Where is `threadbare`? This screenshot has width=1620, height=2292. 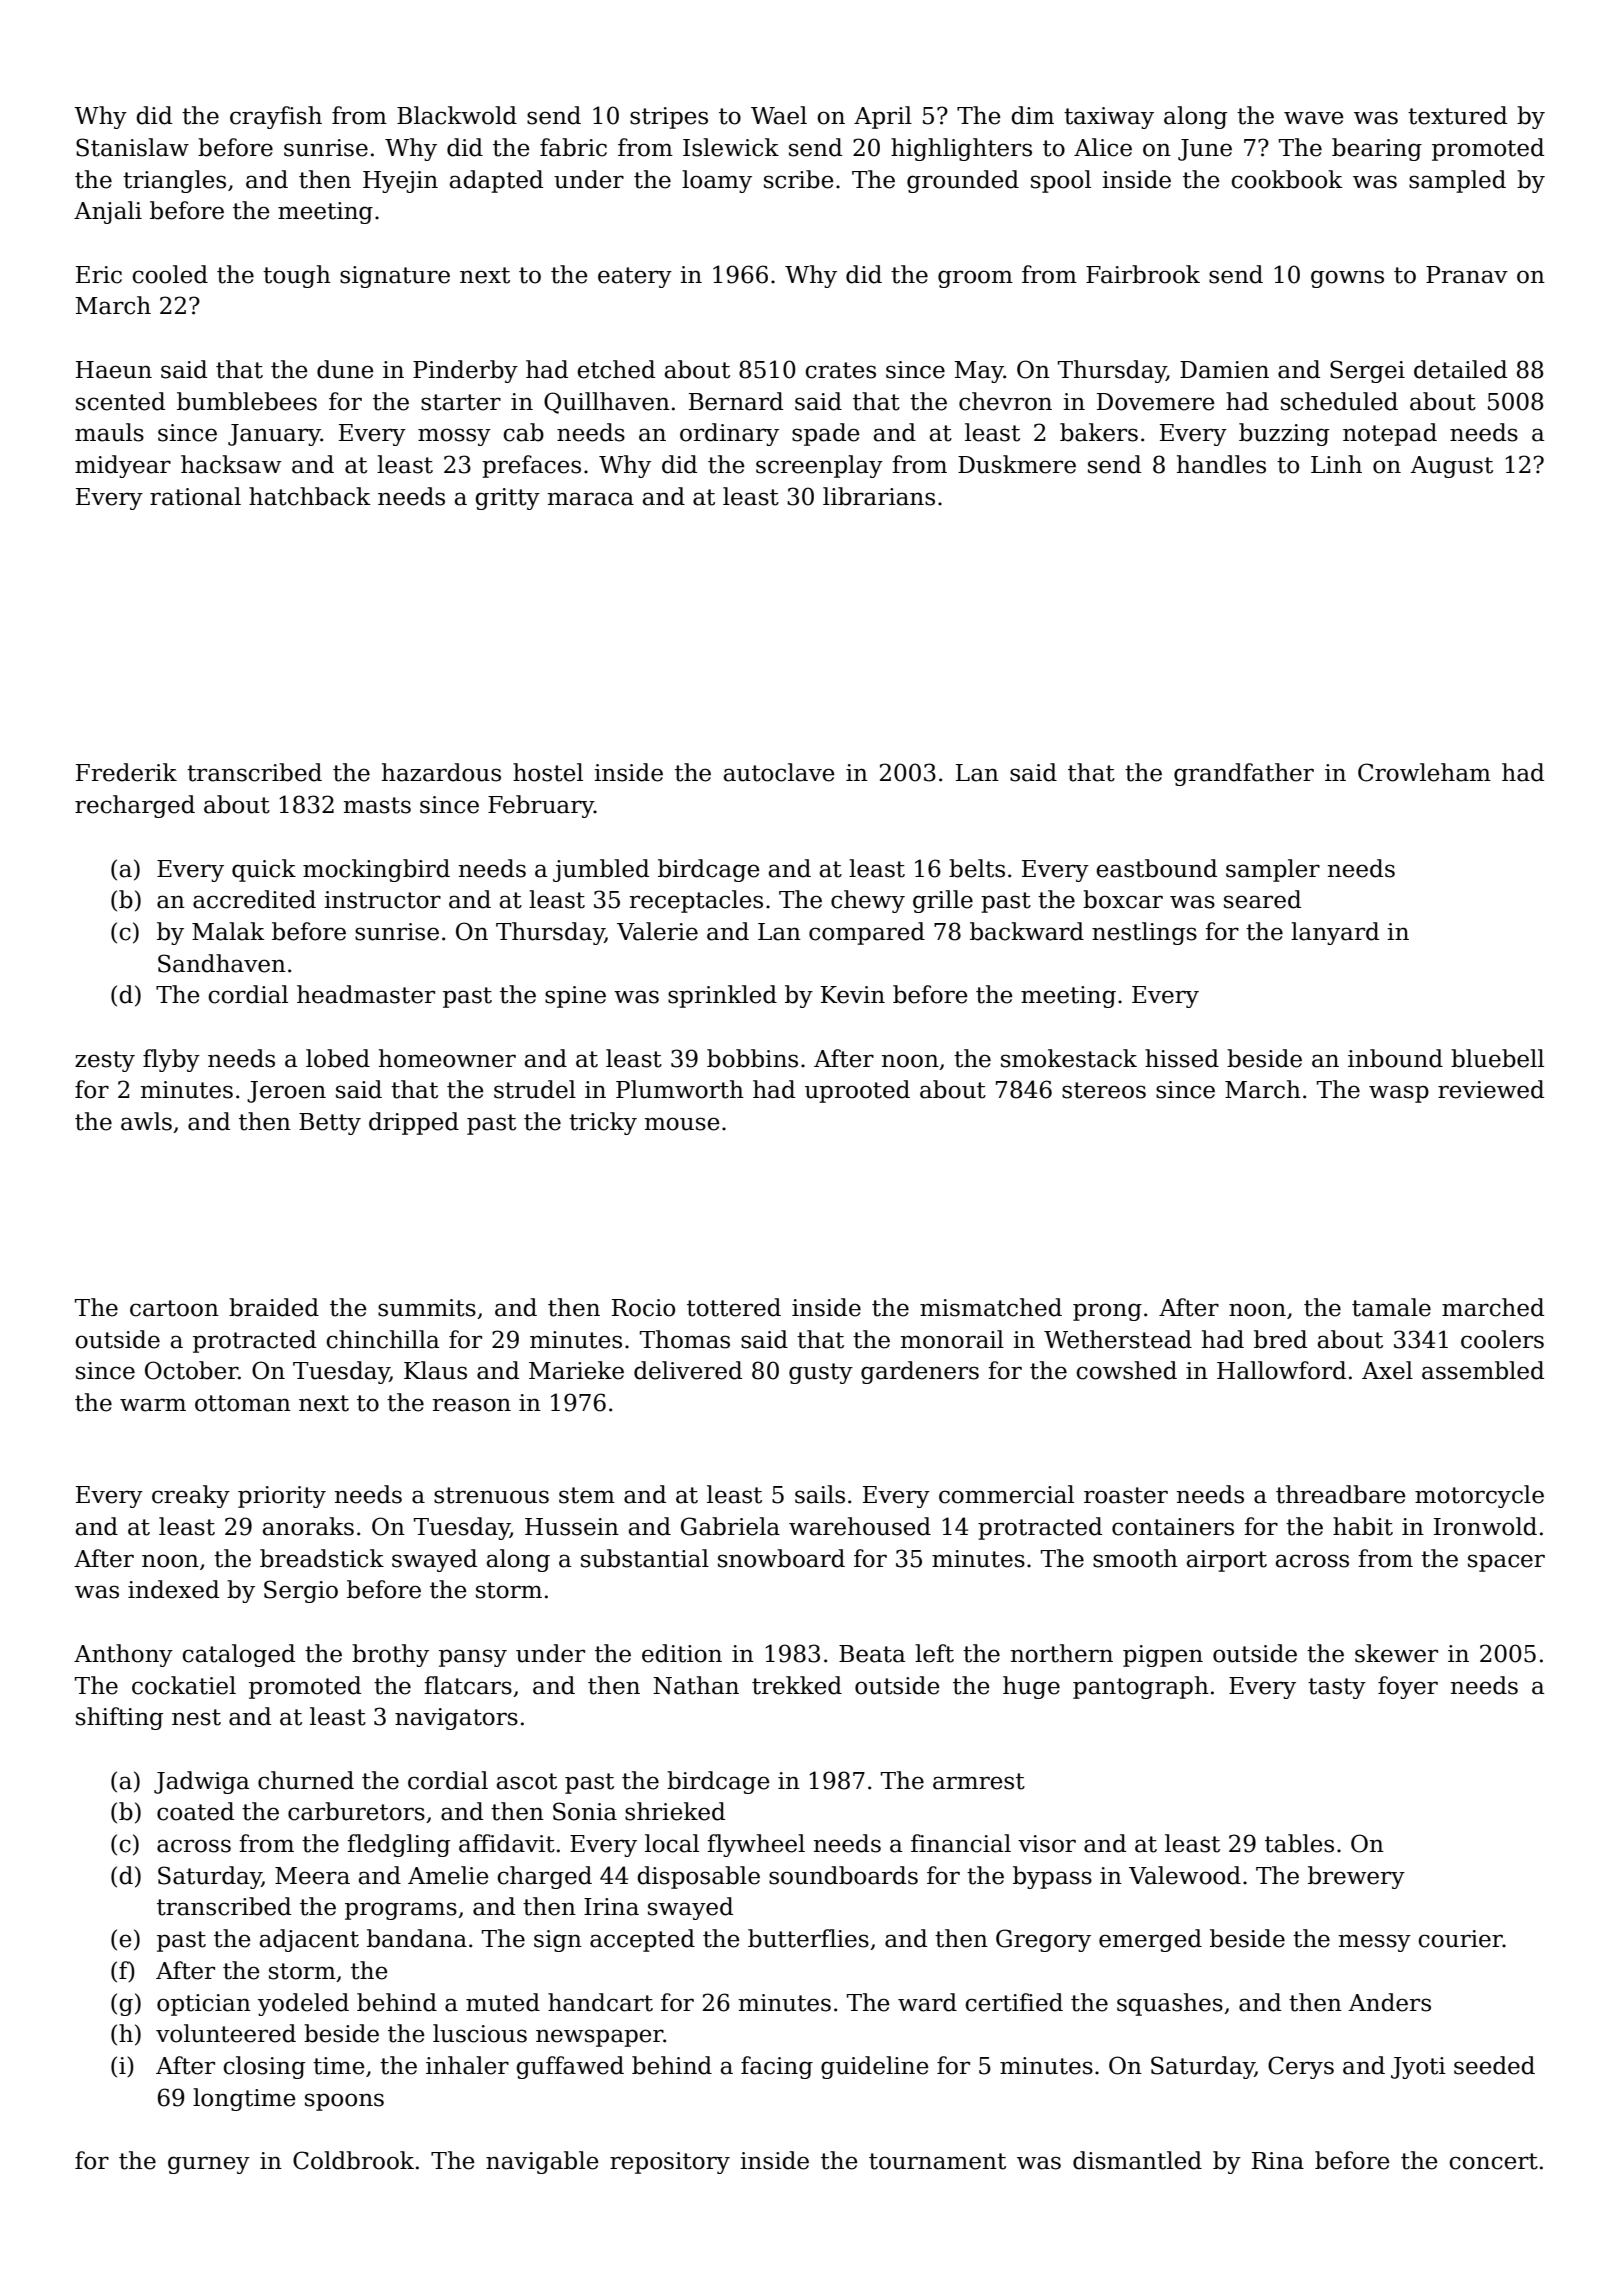 threadbare is located at coordinates (1341, 1494).
